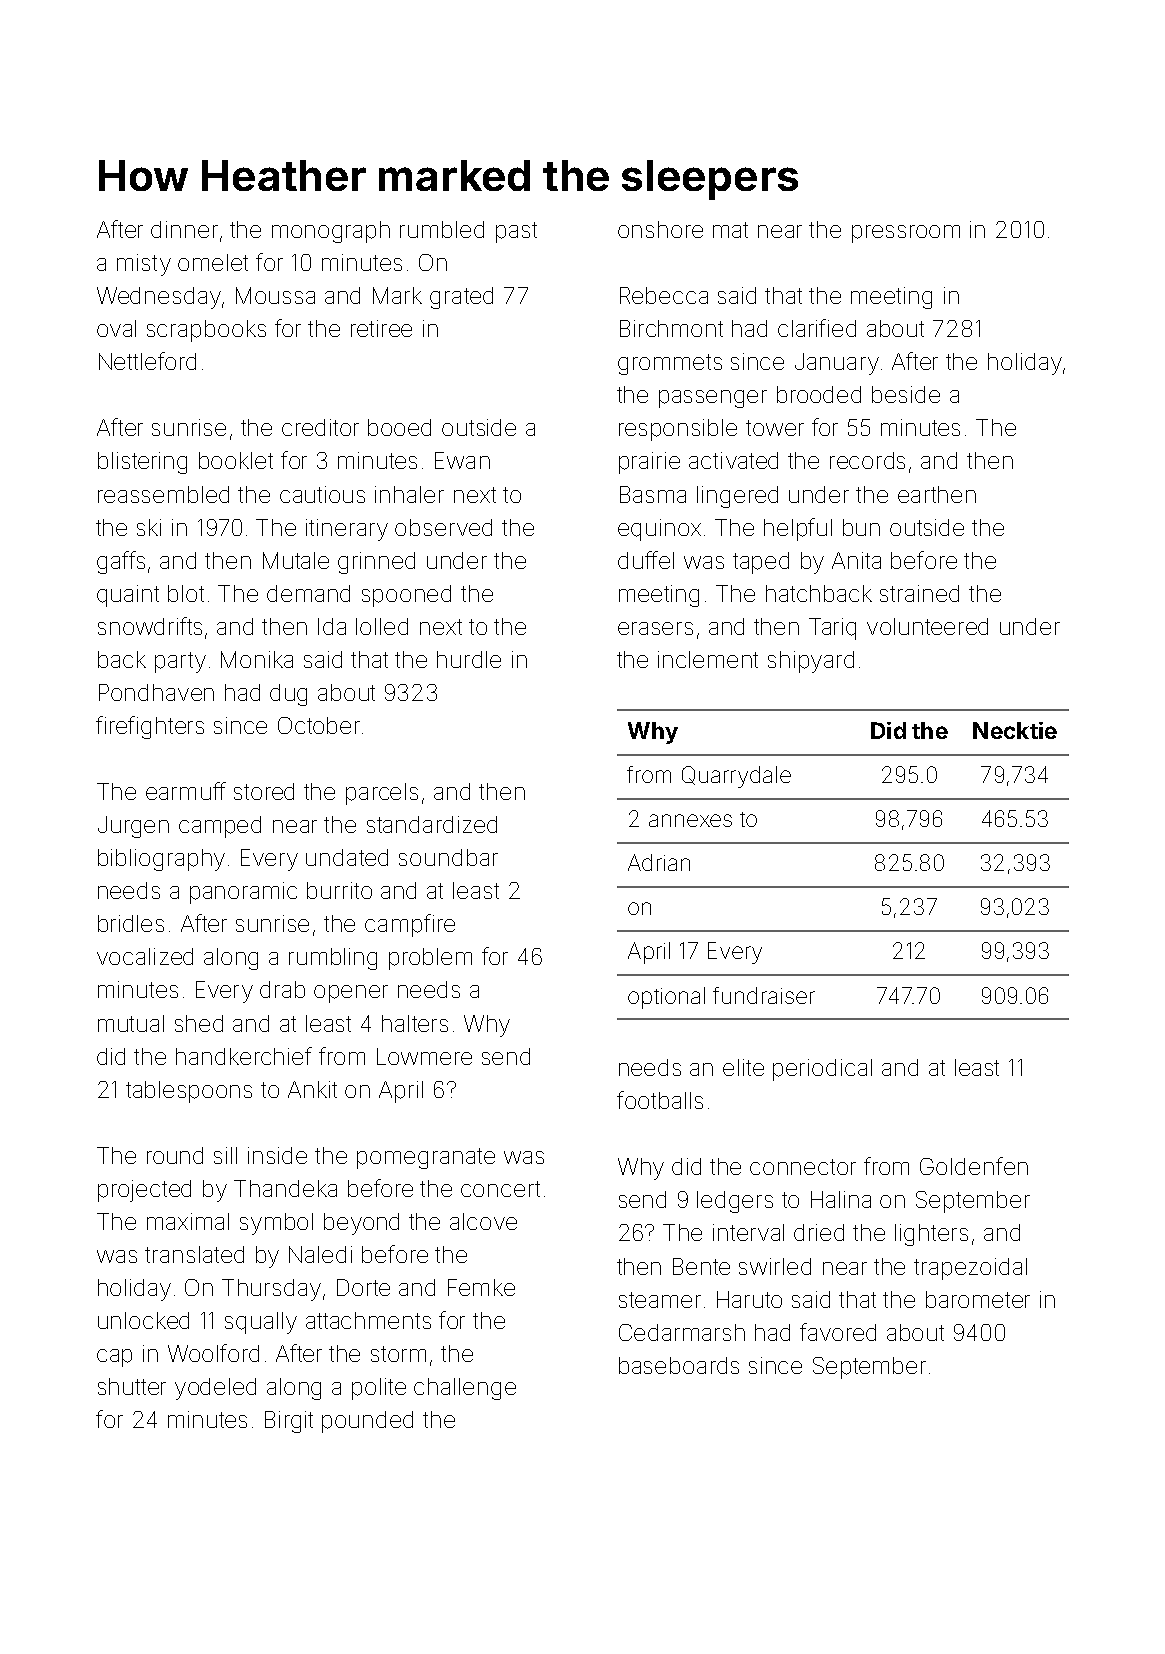 The height and width of the page is (1654, 1165). What do you see at coordinates (906, 234) in the page?
I see `pressroom` at bounding box center [906, 234].
